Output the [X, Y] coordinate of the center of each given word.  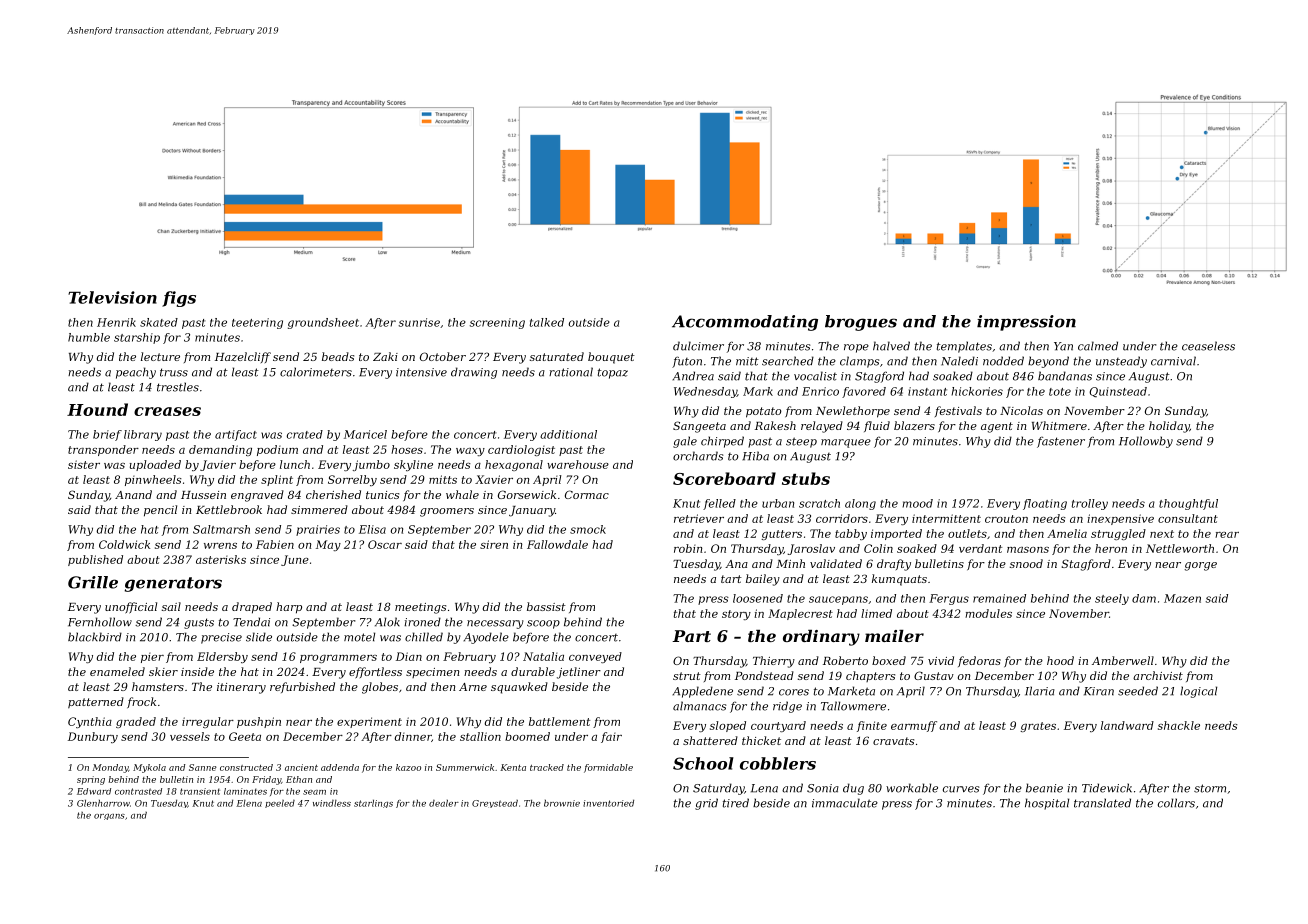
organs [109, 817]
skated [159, 322]
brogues [861, 323]
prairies [318, 530]
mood [917, 503]
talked [547, 322]
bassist [546, 606]
